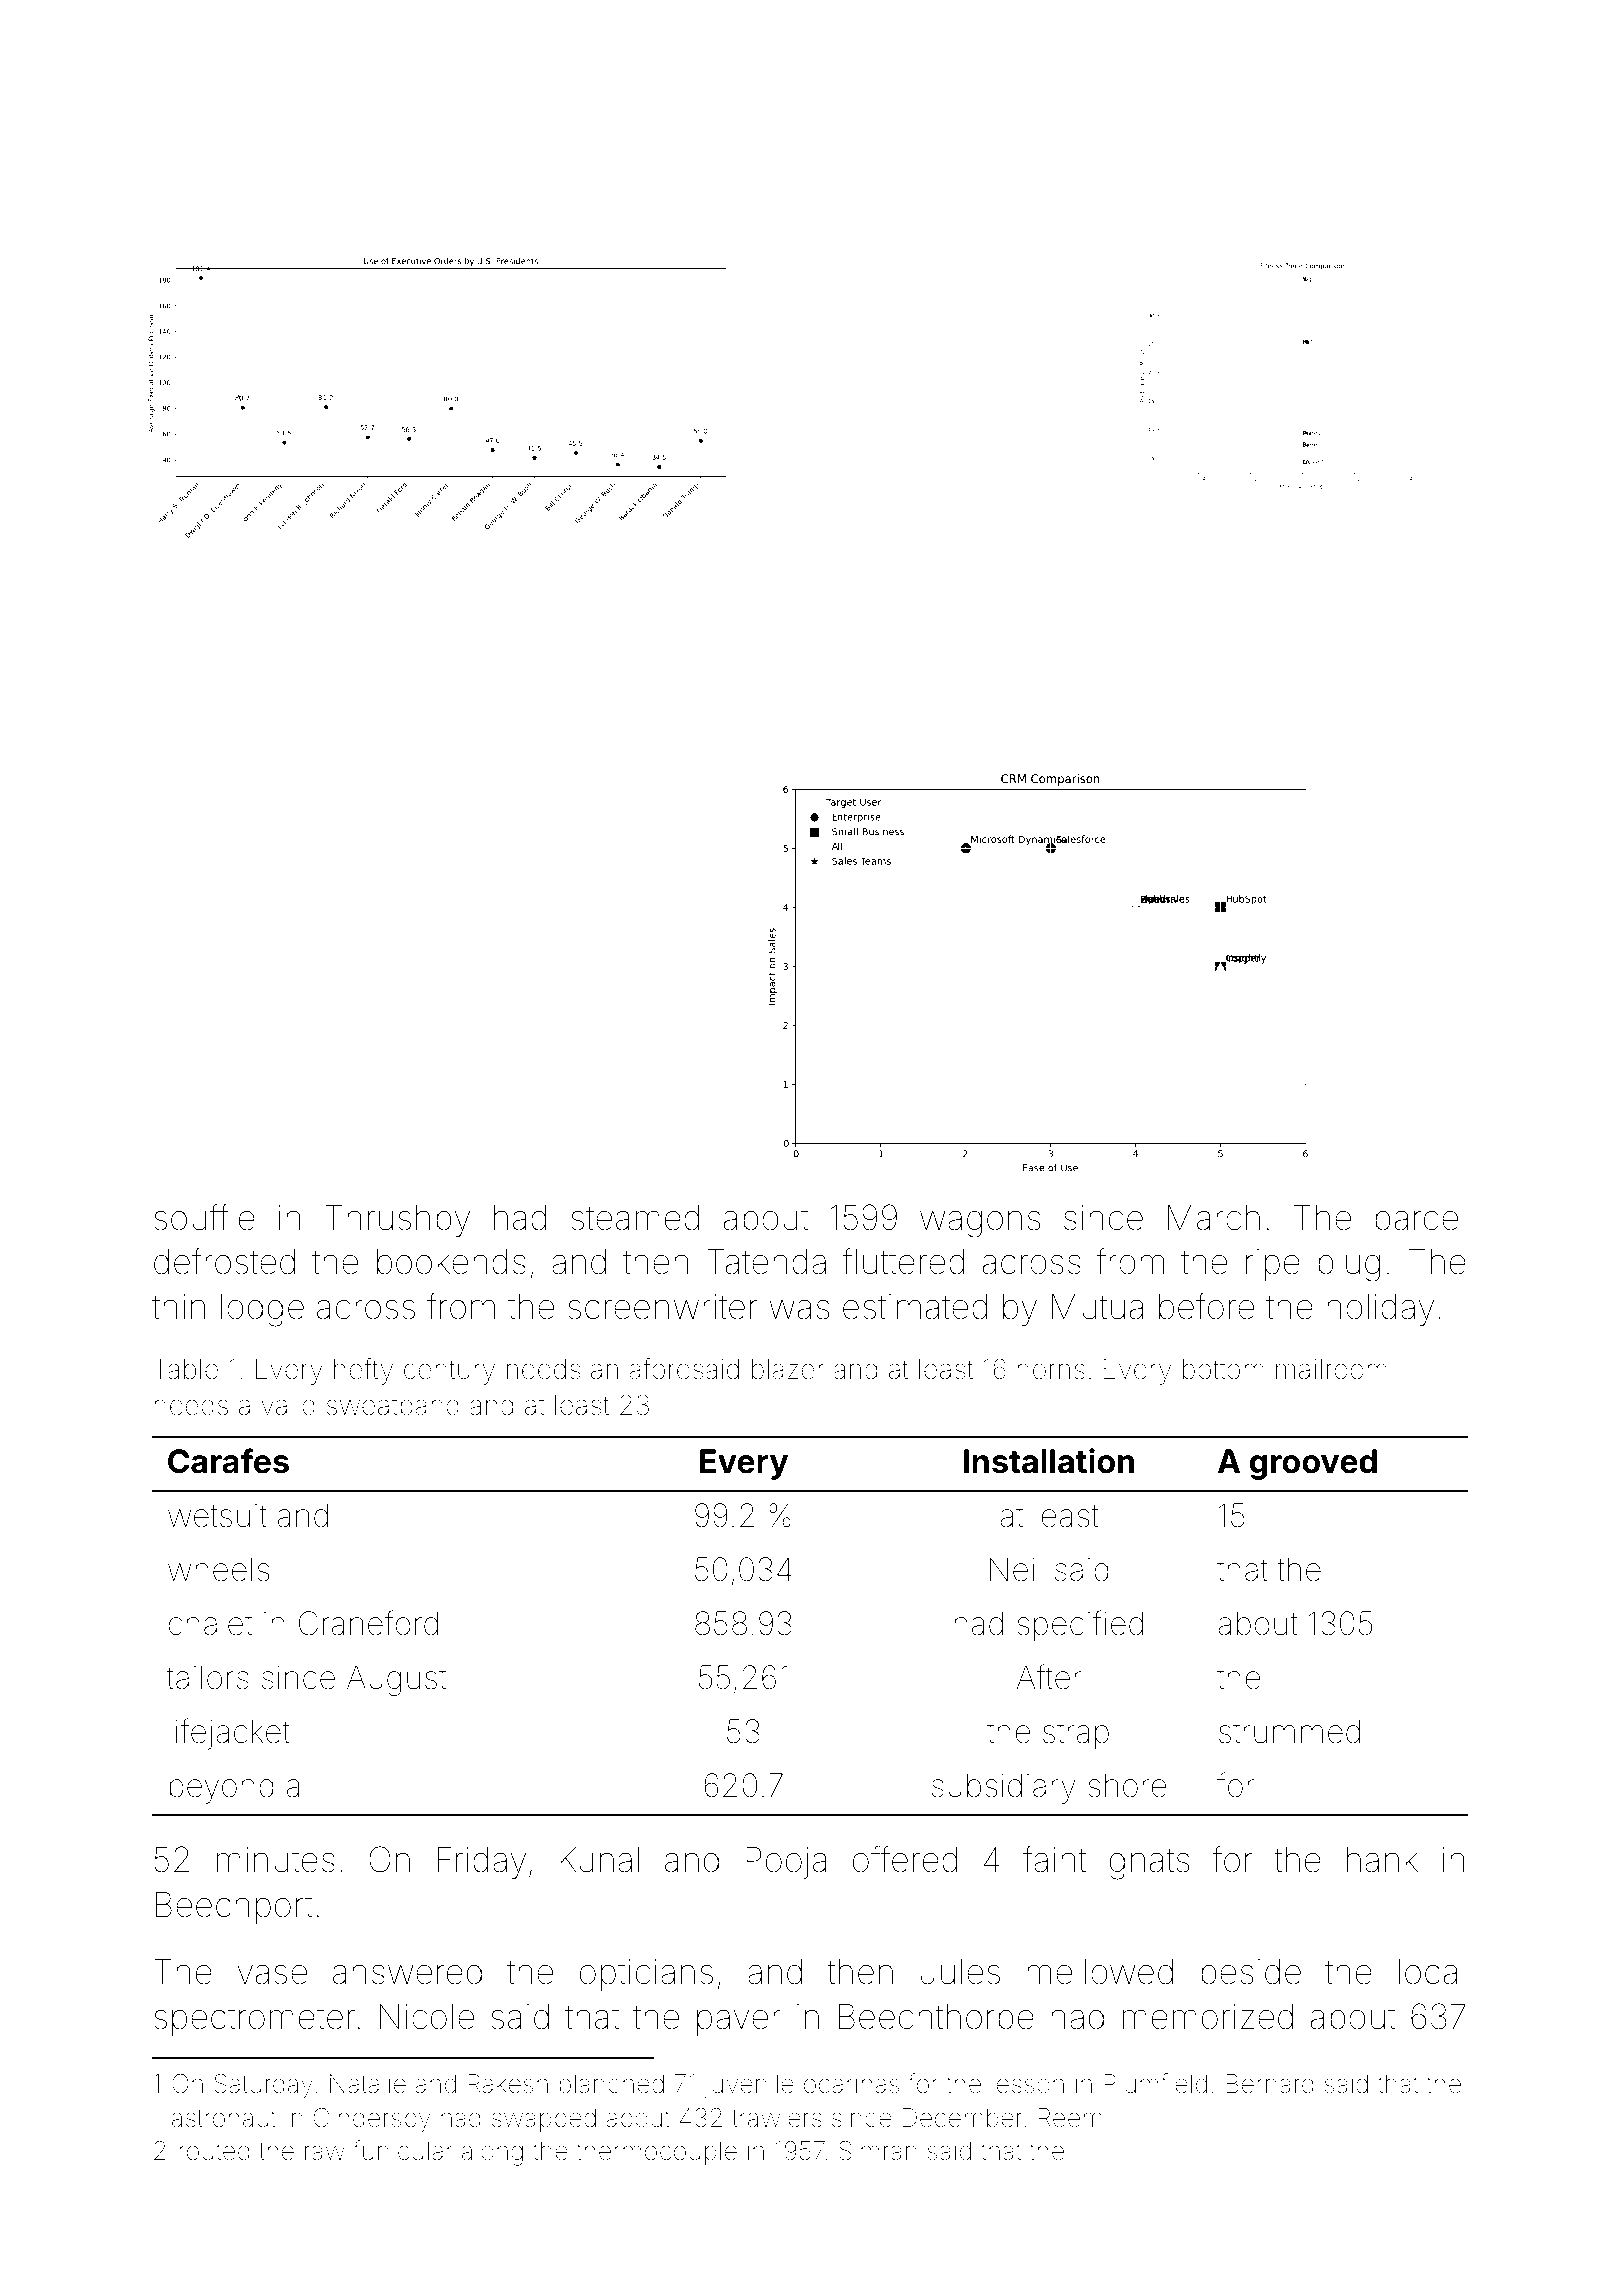 Image resolution: width=1620 pixels, height=2292 pixels. I want to click on parcel, so click(1420, 1221).
